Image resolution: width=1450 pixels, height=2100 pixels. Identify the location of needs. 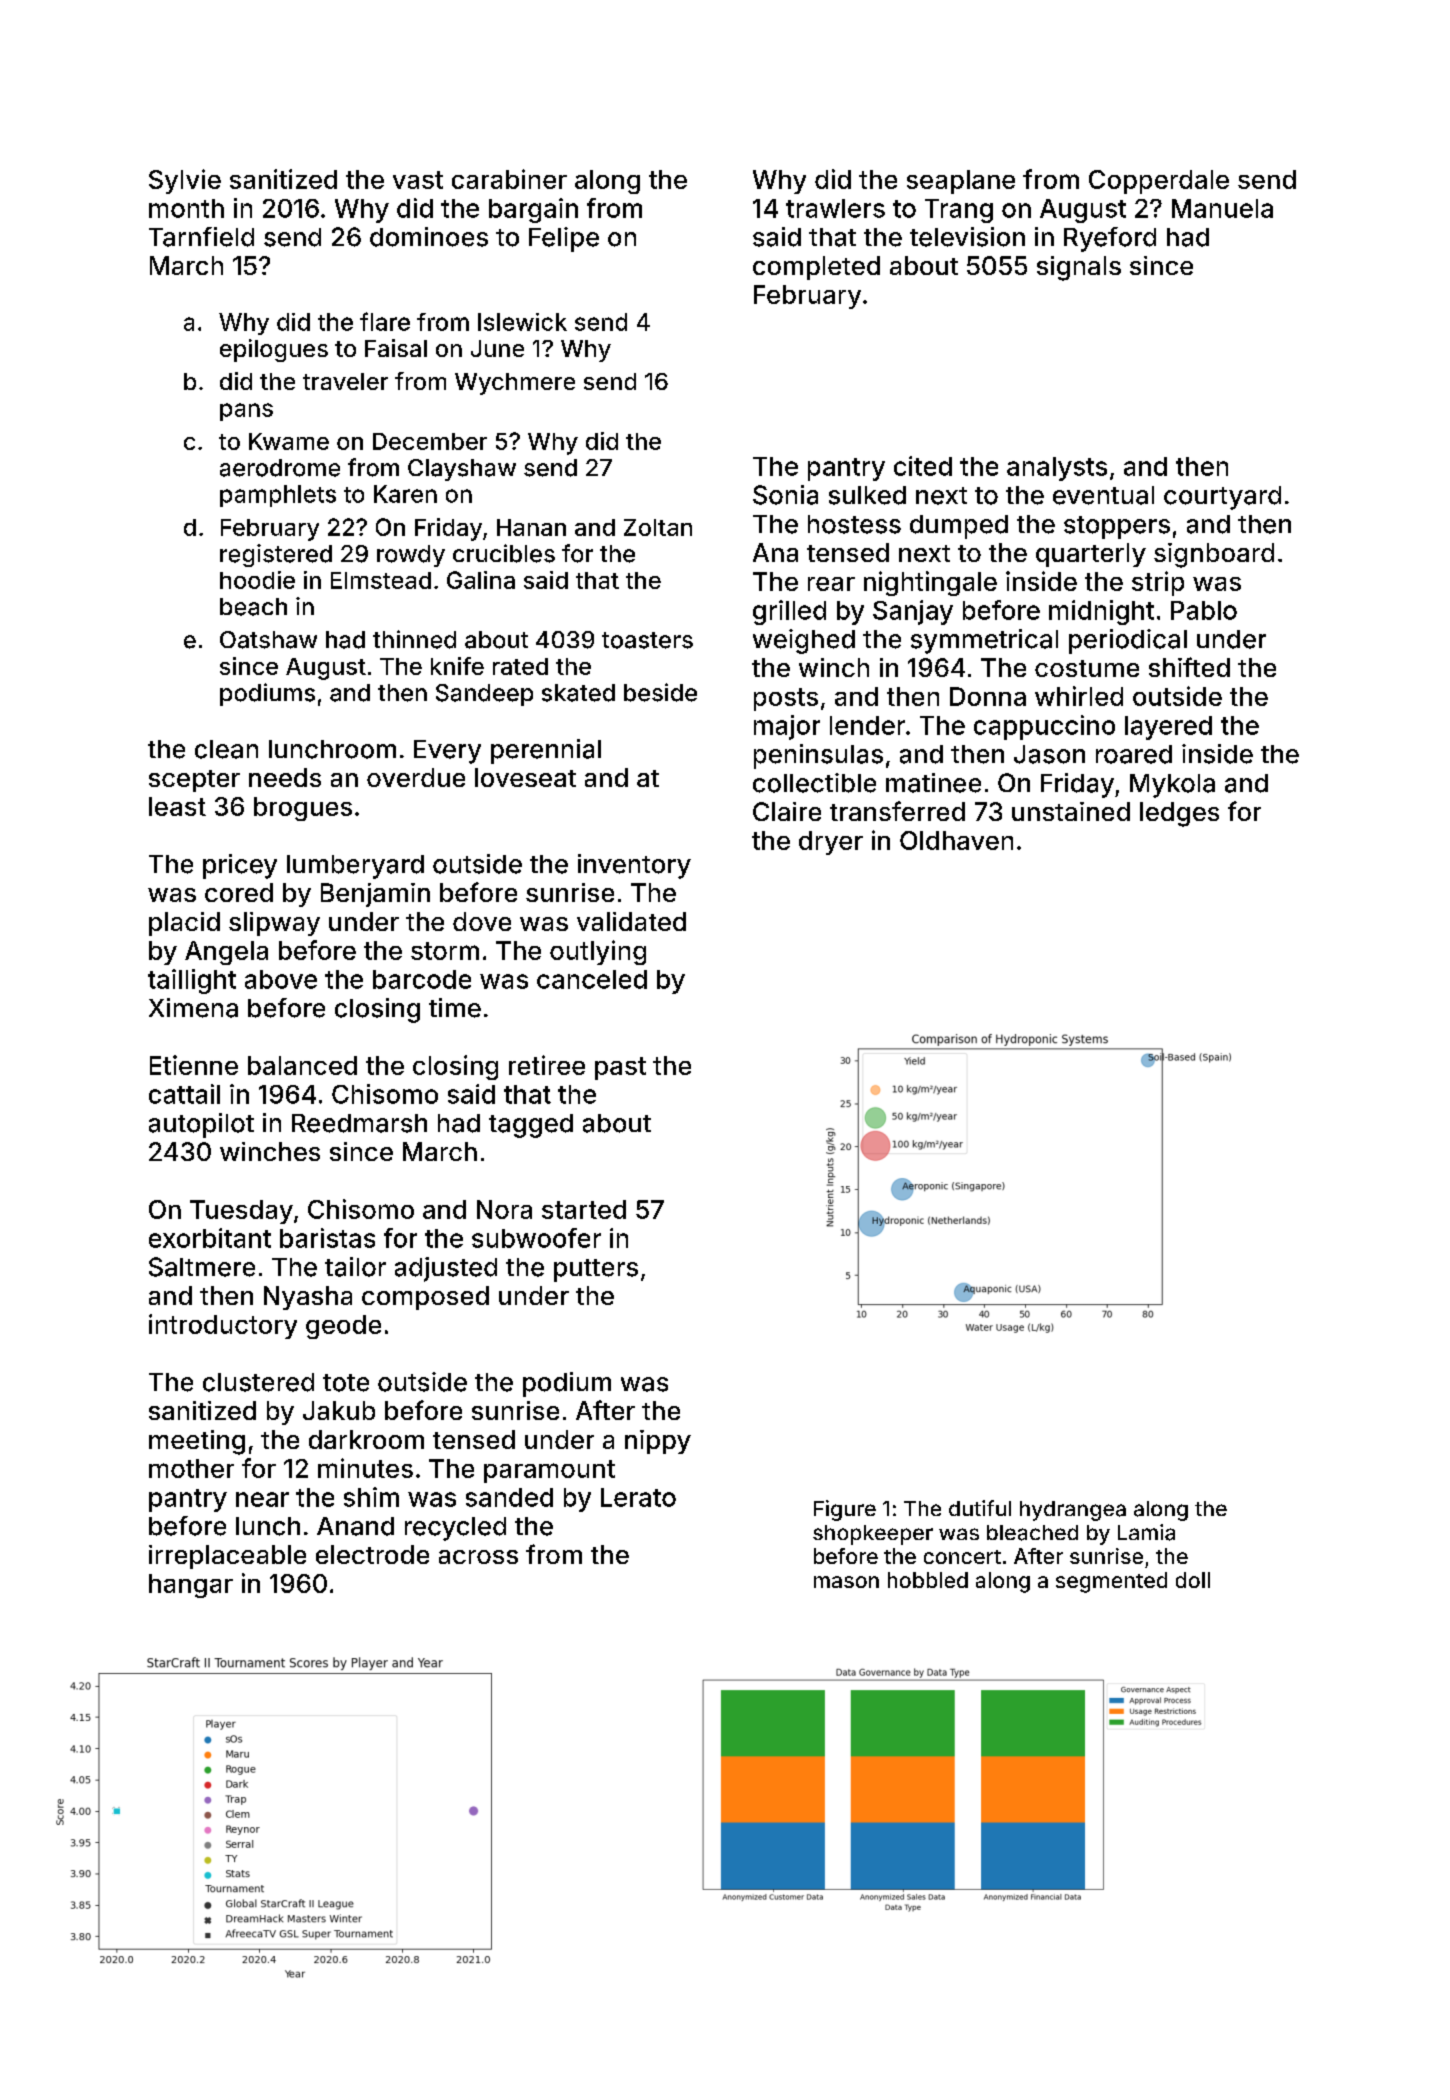
(285, 777).
